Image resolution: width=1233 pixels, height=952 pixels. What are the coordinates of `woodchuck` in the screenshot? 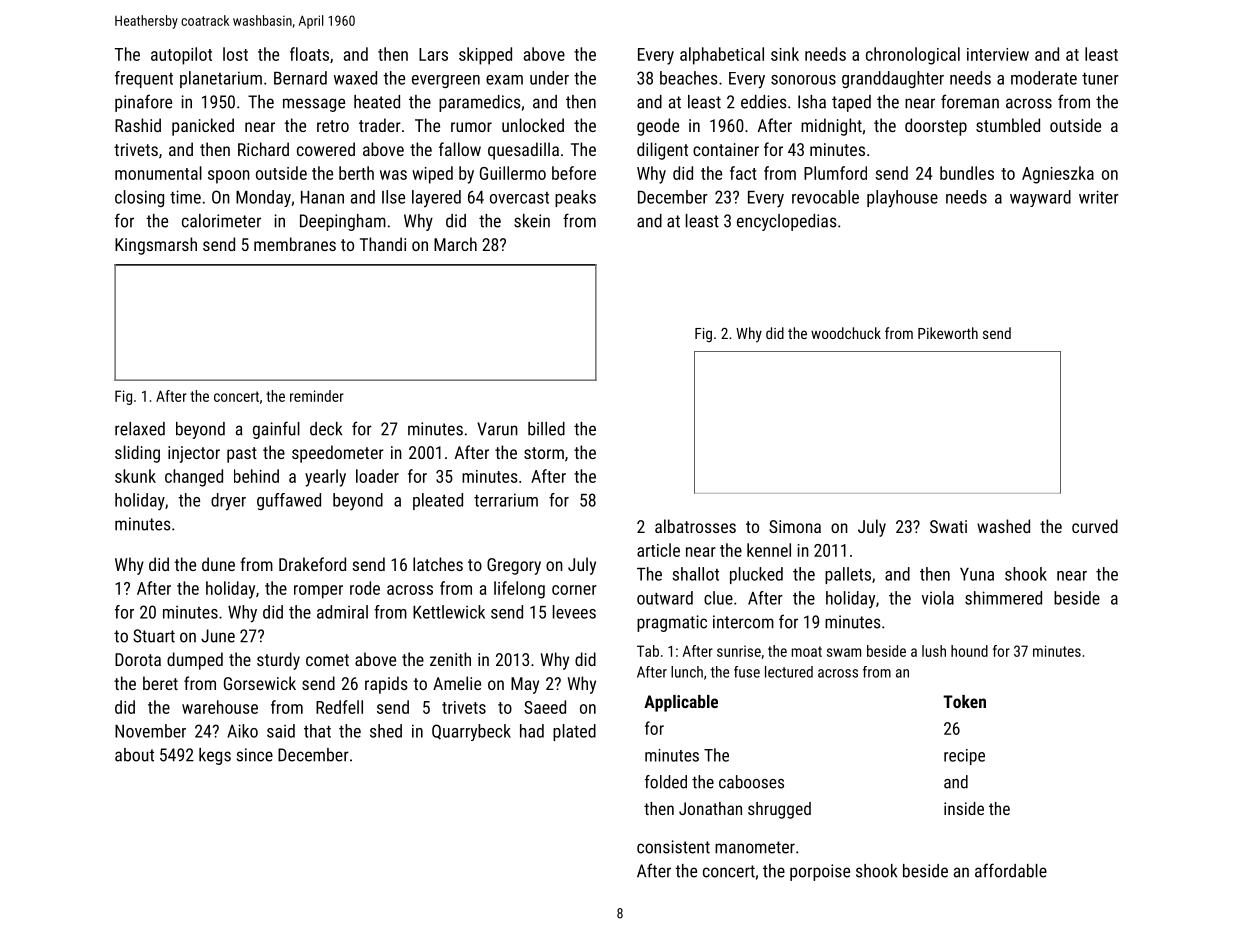 It's located at (846, 333).
